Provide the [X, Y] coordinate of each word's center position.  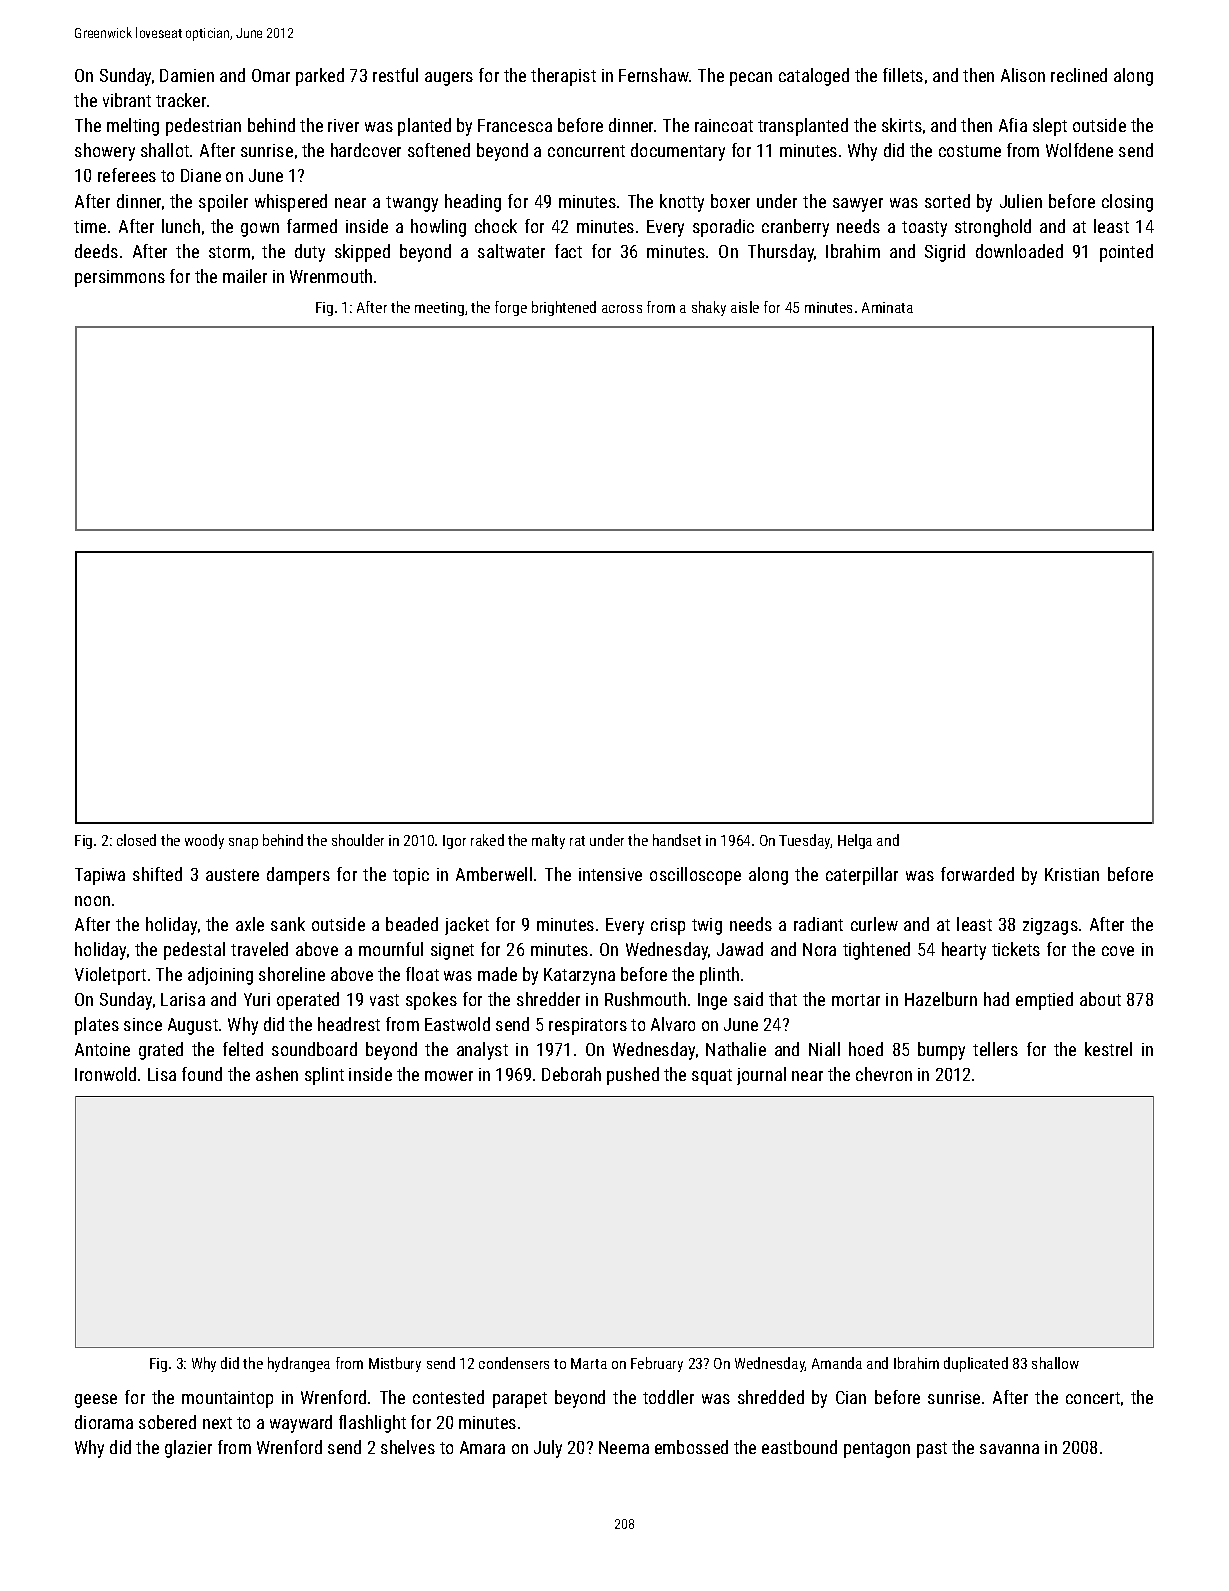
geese [96, 1401]
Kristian [1072, 874]
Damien [187, 75]
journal [761, 1076]
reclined [1079, 75]
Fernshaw [654, 75]
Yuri [257, 999]
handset [677, 840]
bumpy [941, 1051]
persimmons [120, 278]
